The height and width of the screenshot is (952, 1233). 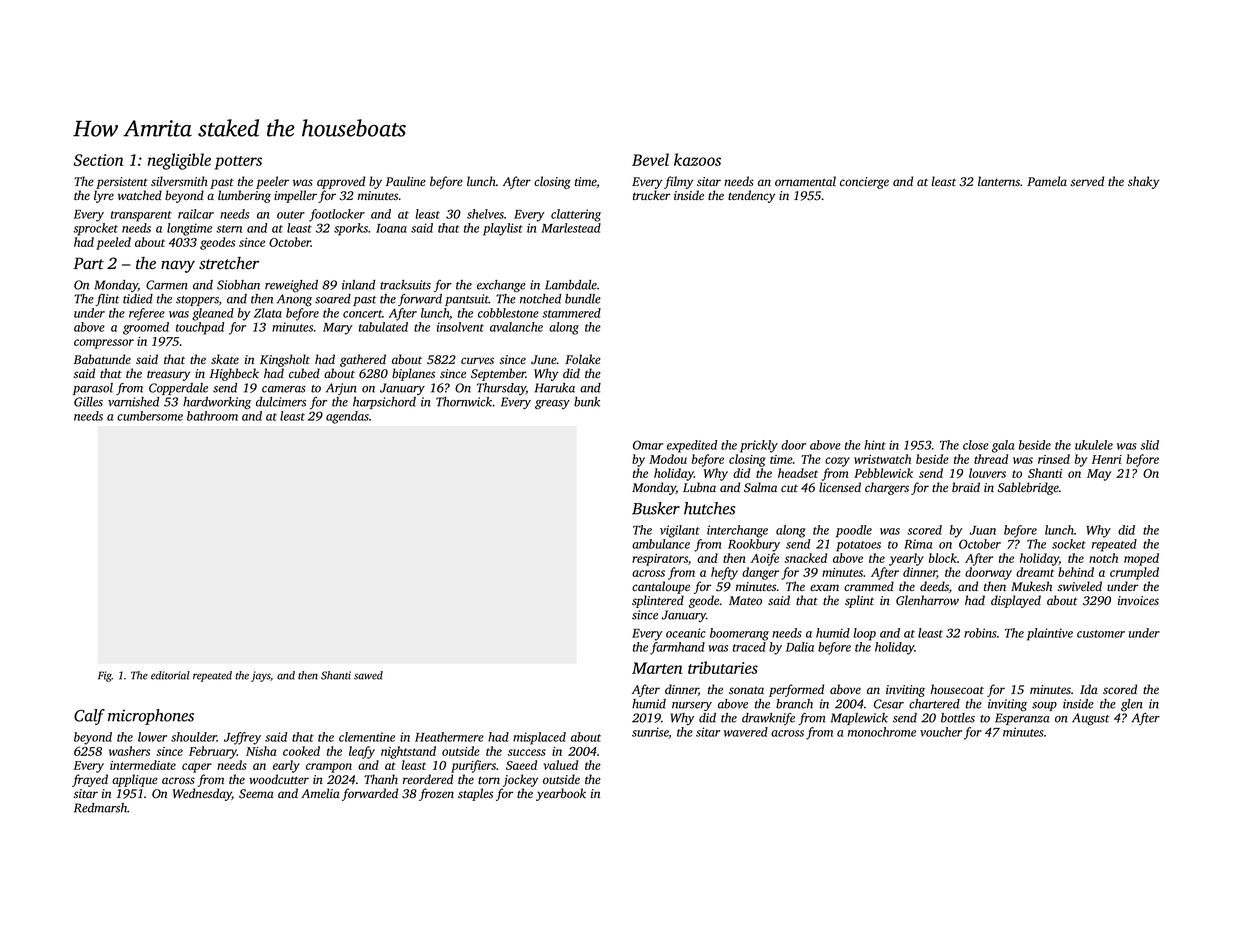 What do you see at coordinates (351, 229) in the screenshot?
I see `sporks` at bounding box center [351, 229].
